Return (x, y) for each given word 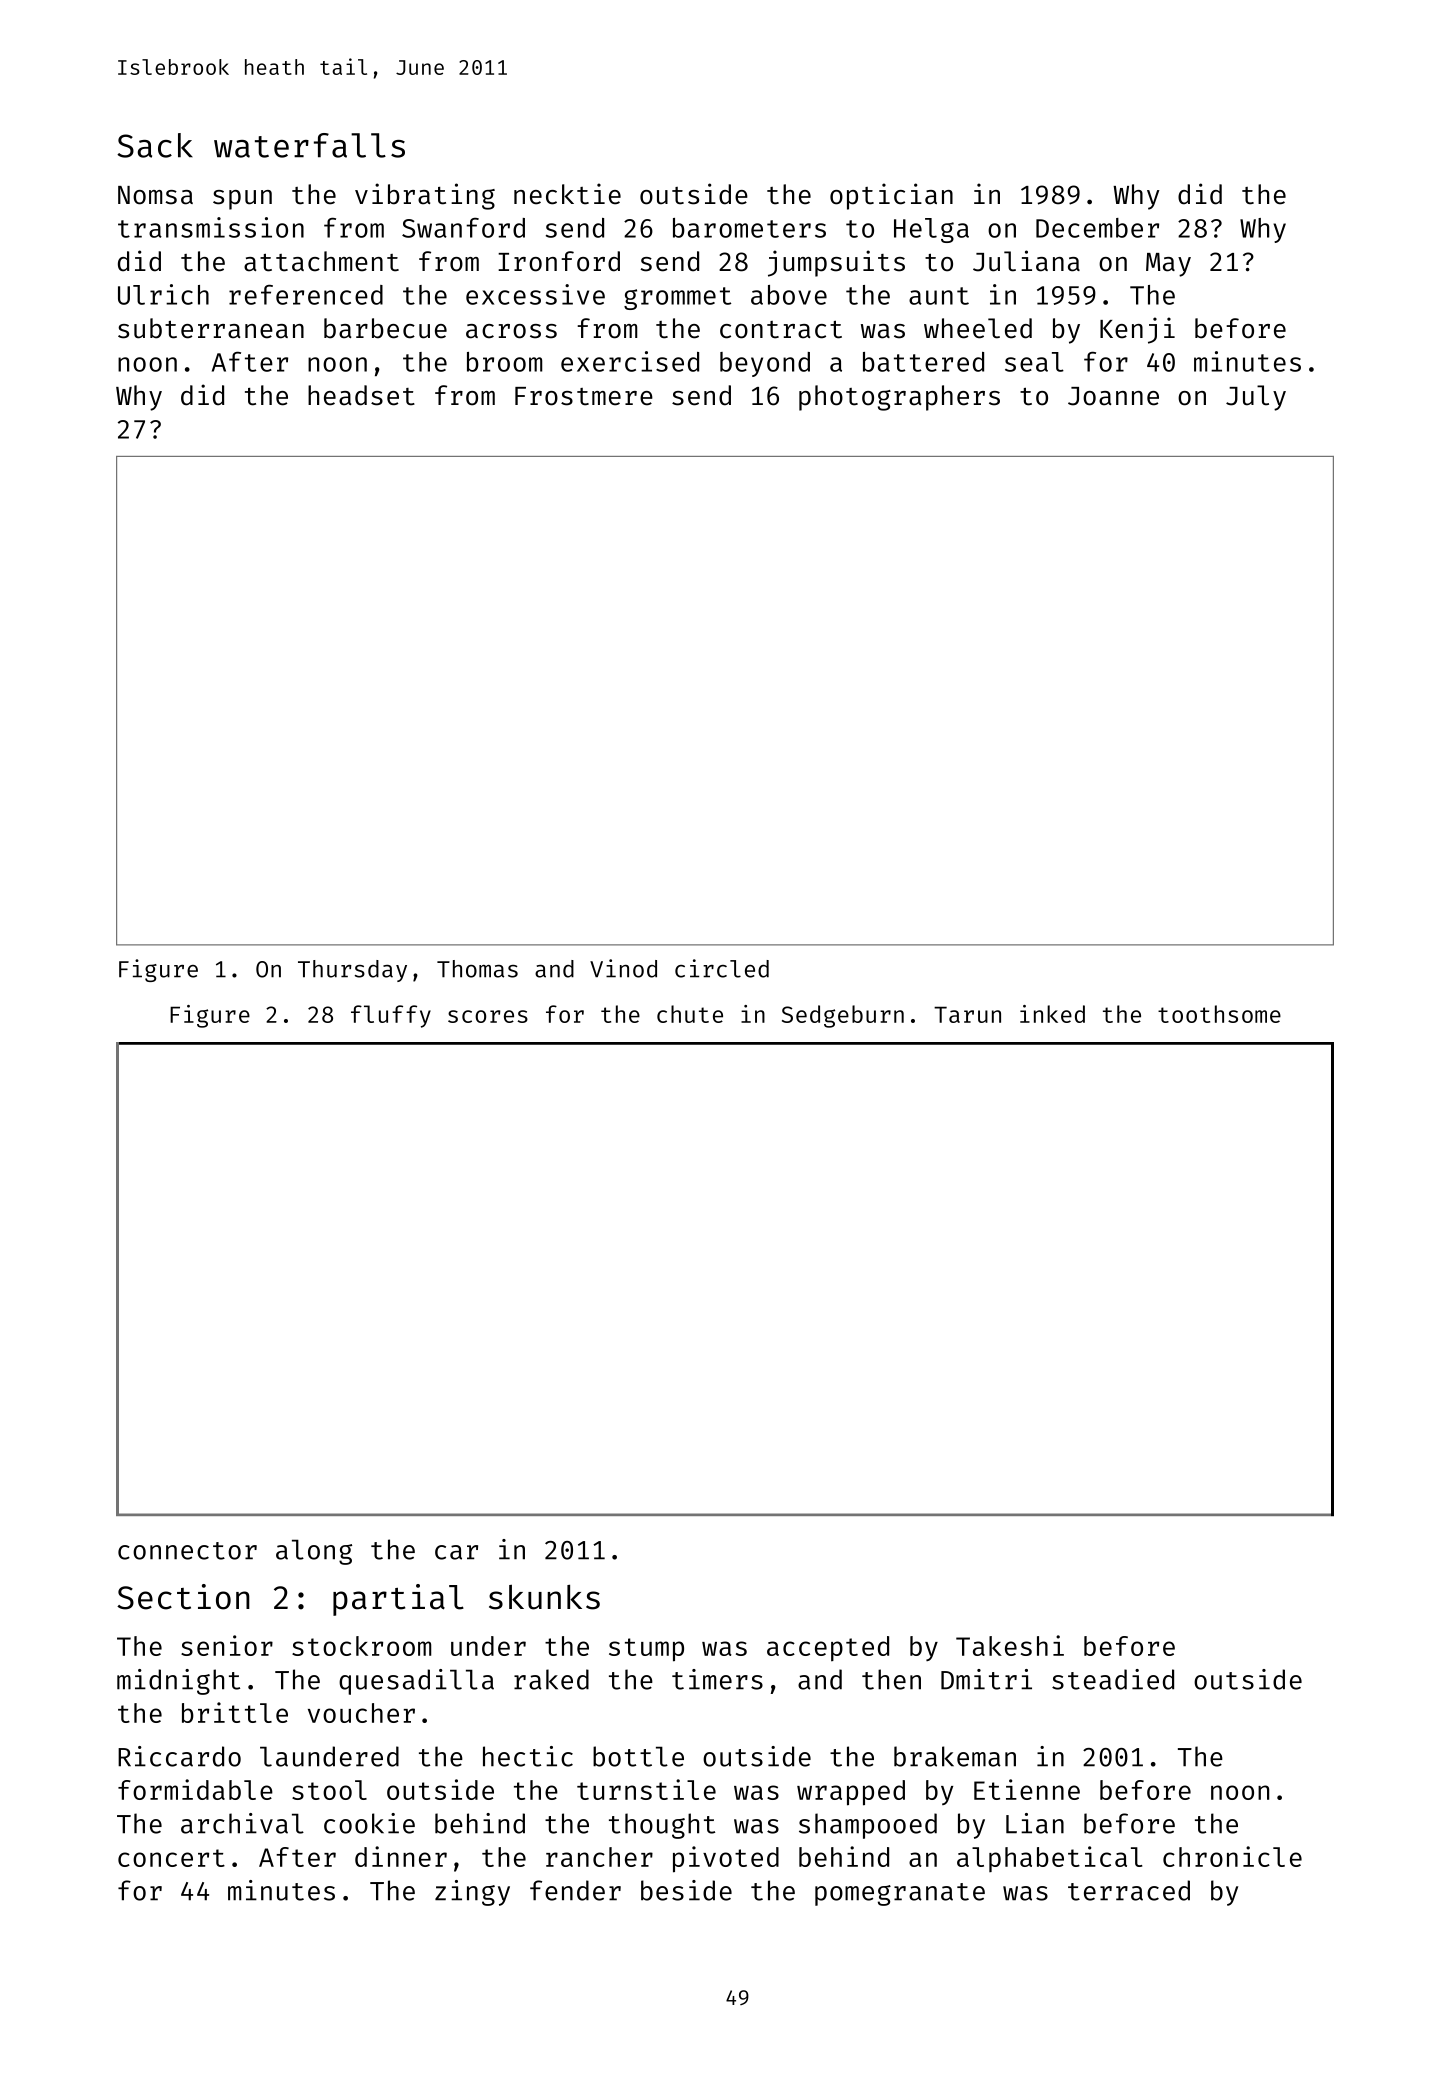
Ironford (559, 261)
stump (646, 1650)
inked (1052, 1014)
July (1256, 398)
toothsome (1219, 1014)
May (1168, 265)
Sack (155, 145)
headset (361, 395)
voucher (361, 1713)
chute (690, 1014)
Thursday (352, 971)
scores (488, 1016)
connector (187, 1551)
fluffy (391, 1016)
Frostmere (584, 396)
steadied (1113, 1679)
